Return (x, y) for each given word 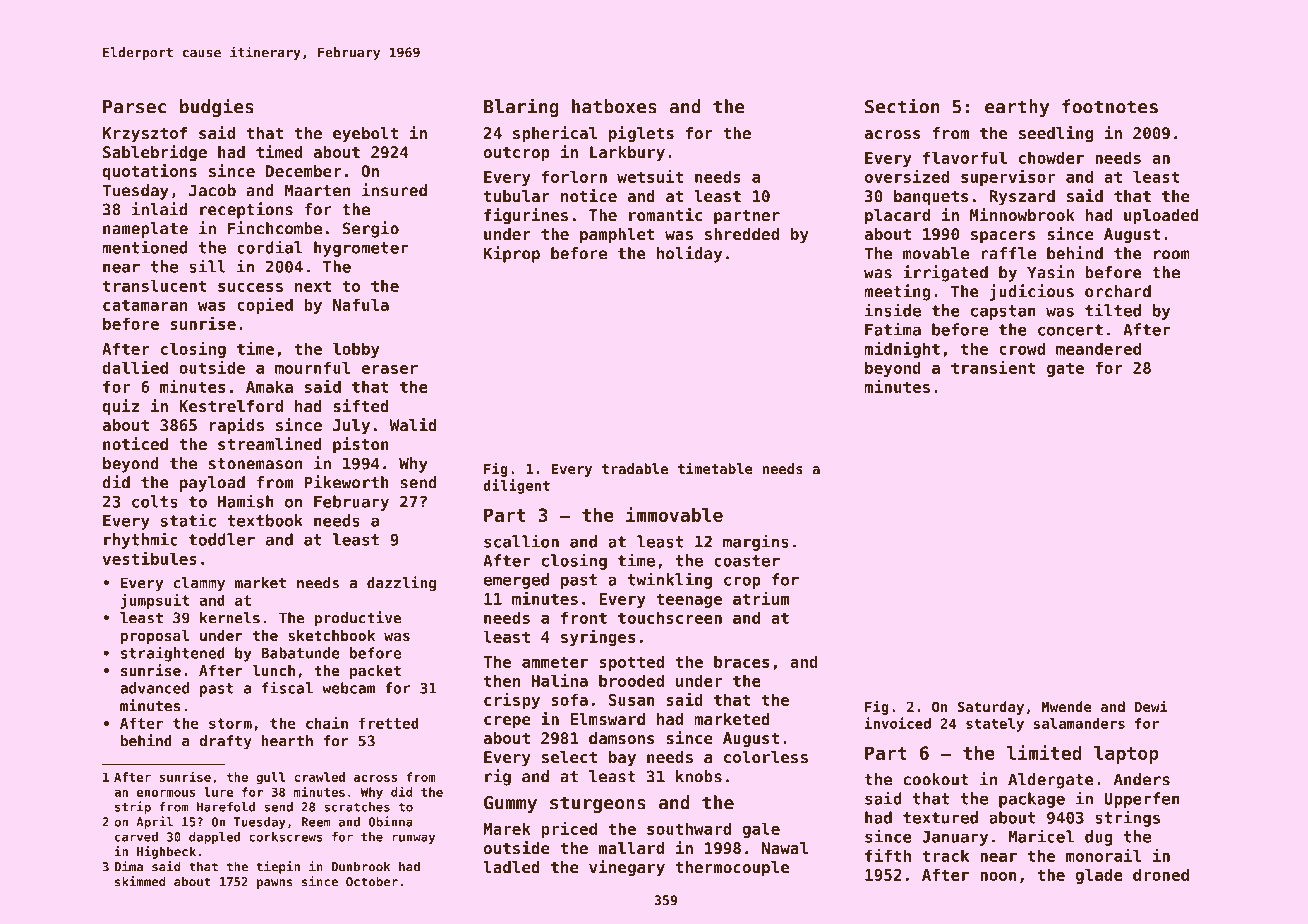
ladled (511, 867)
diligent (516, 486)
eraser (389, 369)
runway (413, 839)
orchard (1118, 291)
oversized (907, 176)
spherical (555, 134)
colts (155, 501)
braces (741, 661)
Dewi (1151, 706)
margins (756, 542)
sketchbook (331, 635)
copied (265, 306)
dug (1099, 838)
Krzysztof (145, 135)
